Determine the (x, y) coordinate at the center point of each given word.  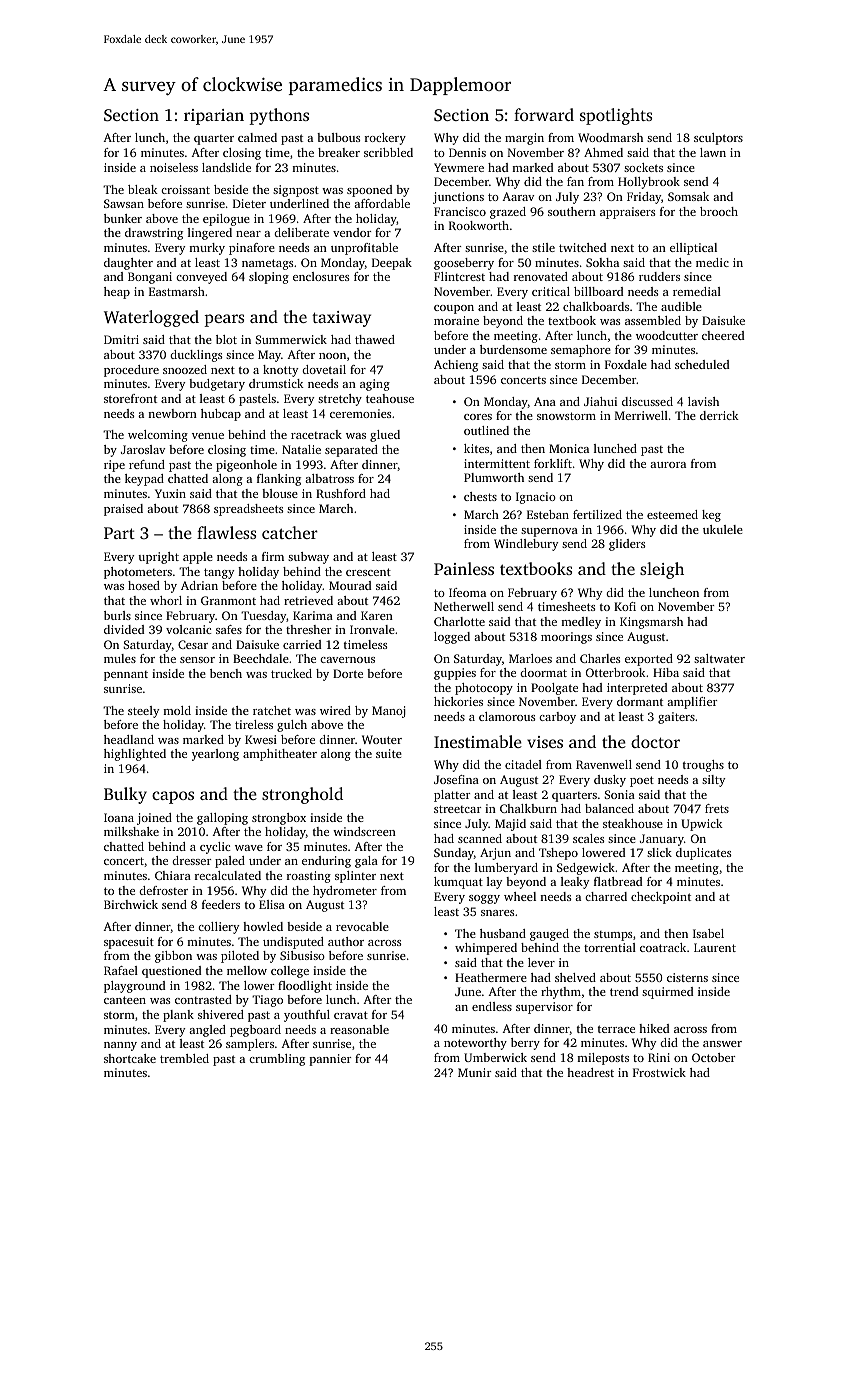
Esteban (548, 514)
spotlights (616, 116)
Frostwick (659, 1072)
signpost (296, 191)
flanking (279, 480)
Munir (475, 1072)
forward (544, 114)
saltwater (719, 658)
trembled (184, 1058)
